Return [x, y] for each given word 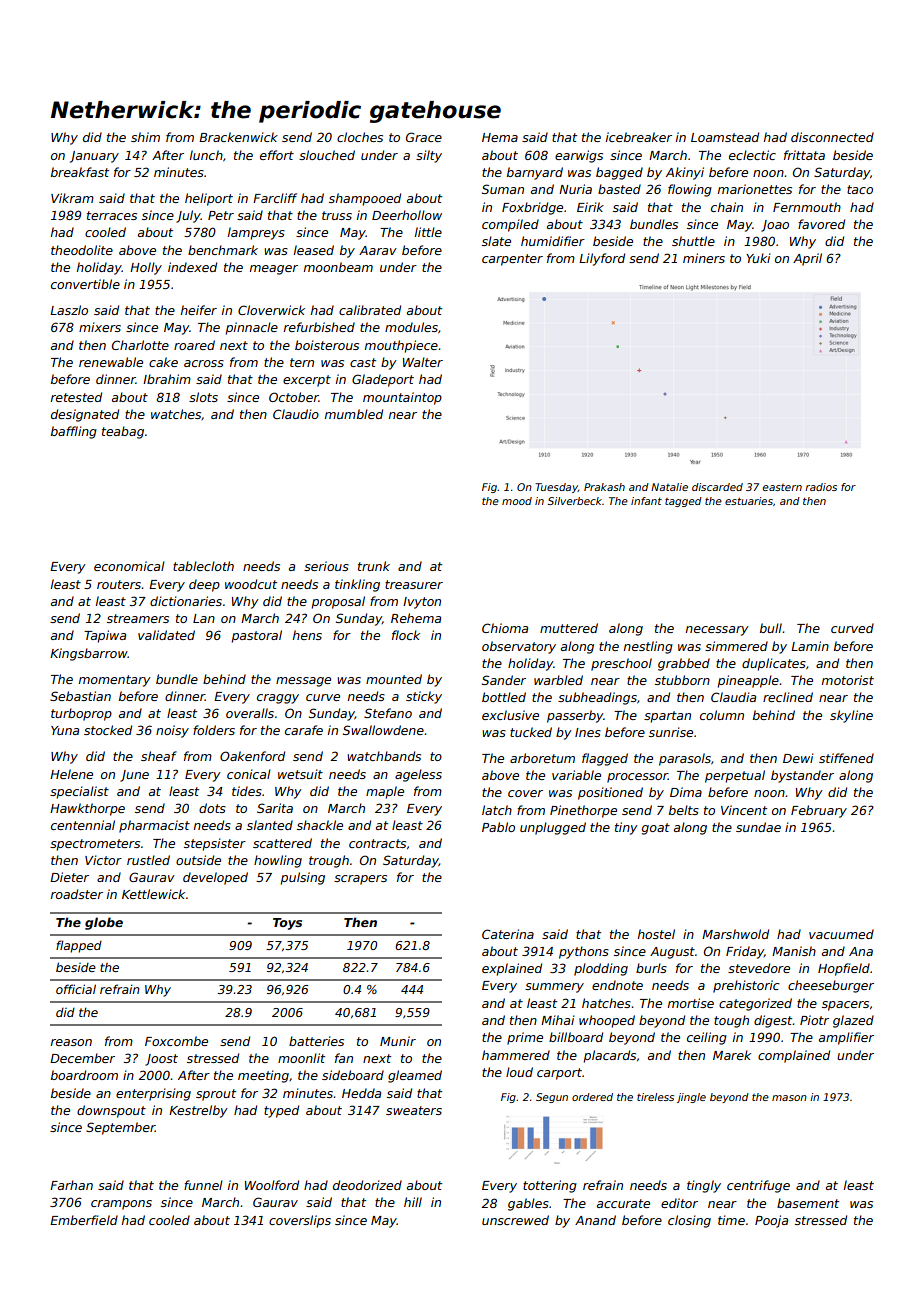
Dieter [69, 877]
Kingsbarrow [89, 654]
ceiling [707, 1038]
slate [496, 241]
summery [554, 988]
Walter [423, 362]
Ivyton [422, 603]
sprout [216, 1095]
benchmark [223, 250]
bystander [802, 776]
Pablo [498, 827]
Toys [287, 924]
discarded [717, 487]
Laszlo [69, 310]
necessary [717, 631]
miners [704, 258]
